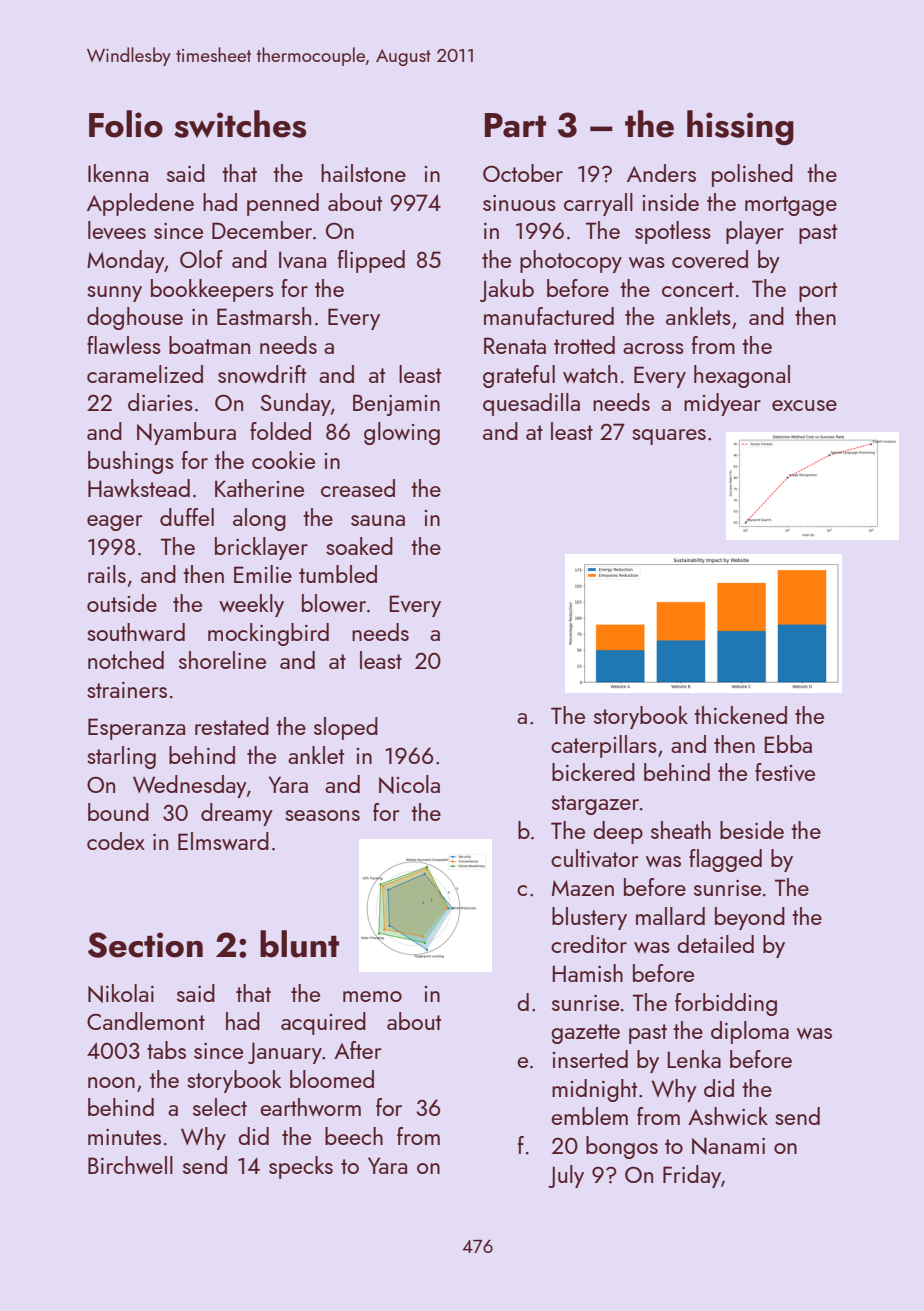 The width and height of the page is (924, 1311). What do you see at coordinates (726, 1004) in the page?
I see `forbidding` at bounding box center [726, 1004].
